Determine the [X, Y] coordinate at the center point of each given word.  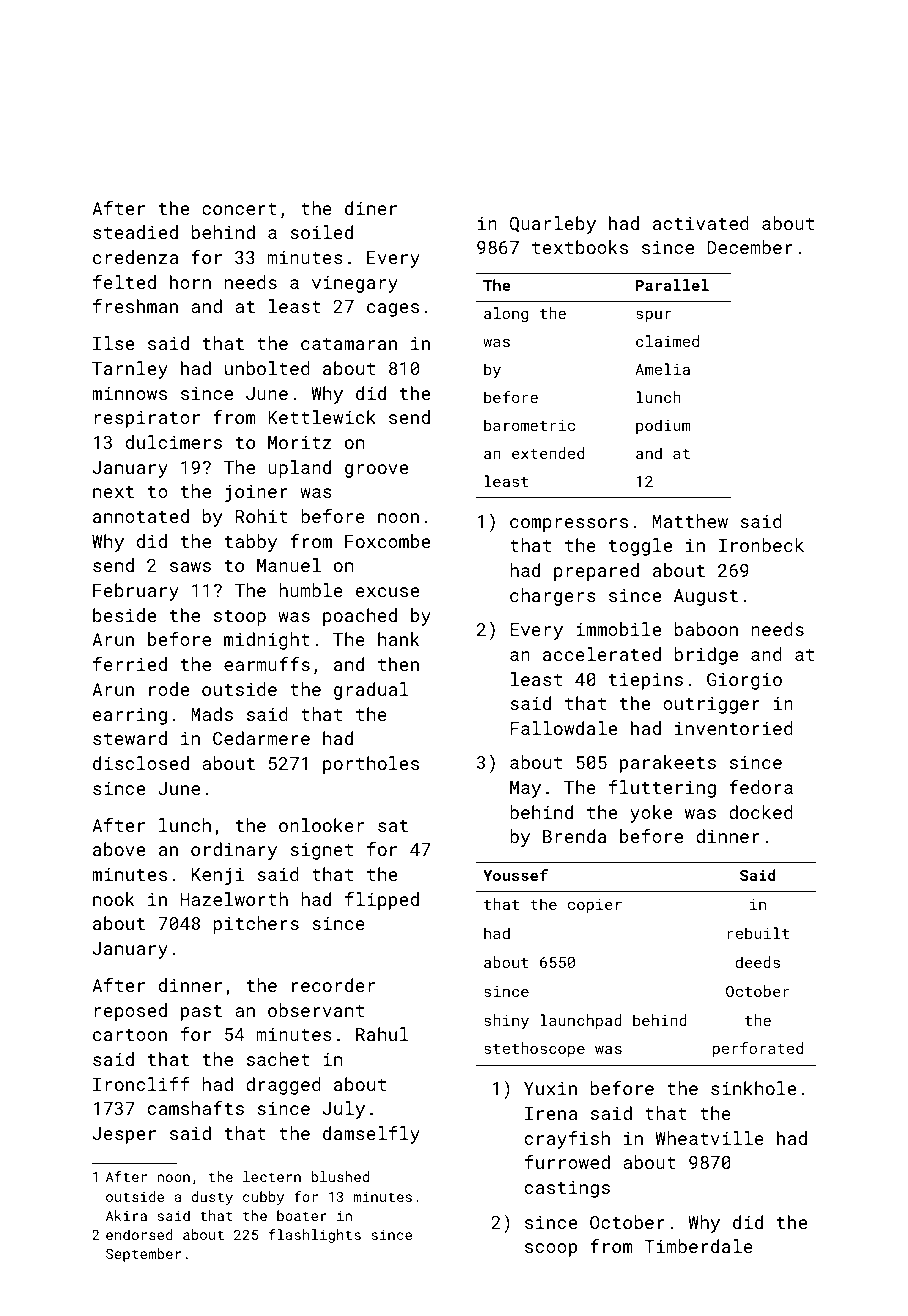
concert [239, 209]
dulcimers [174, 442]
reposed [130, 1012]
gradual [371, 691]
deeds [758, 962]
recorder [333, 985]
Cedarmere [261, 738]
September [143, 1255]
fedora [761, 787]
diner [371, 208]
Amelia [663, 369]
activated [701, 223]
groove [376, 471]
